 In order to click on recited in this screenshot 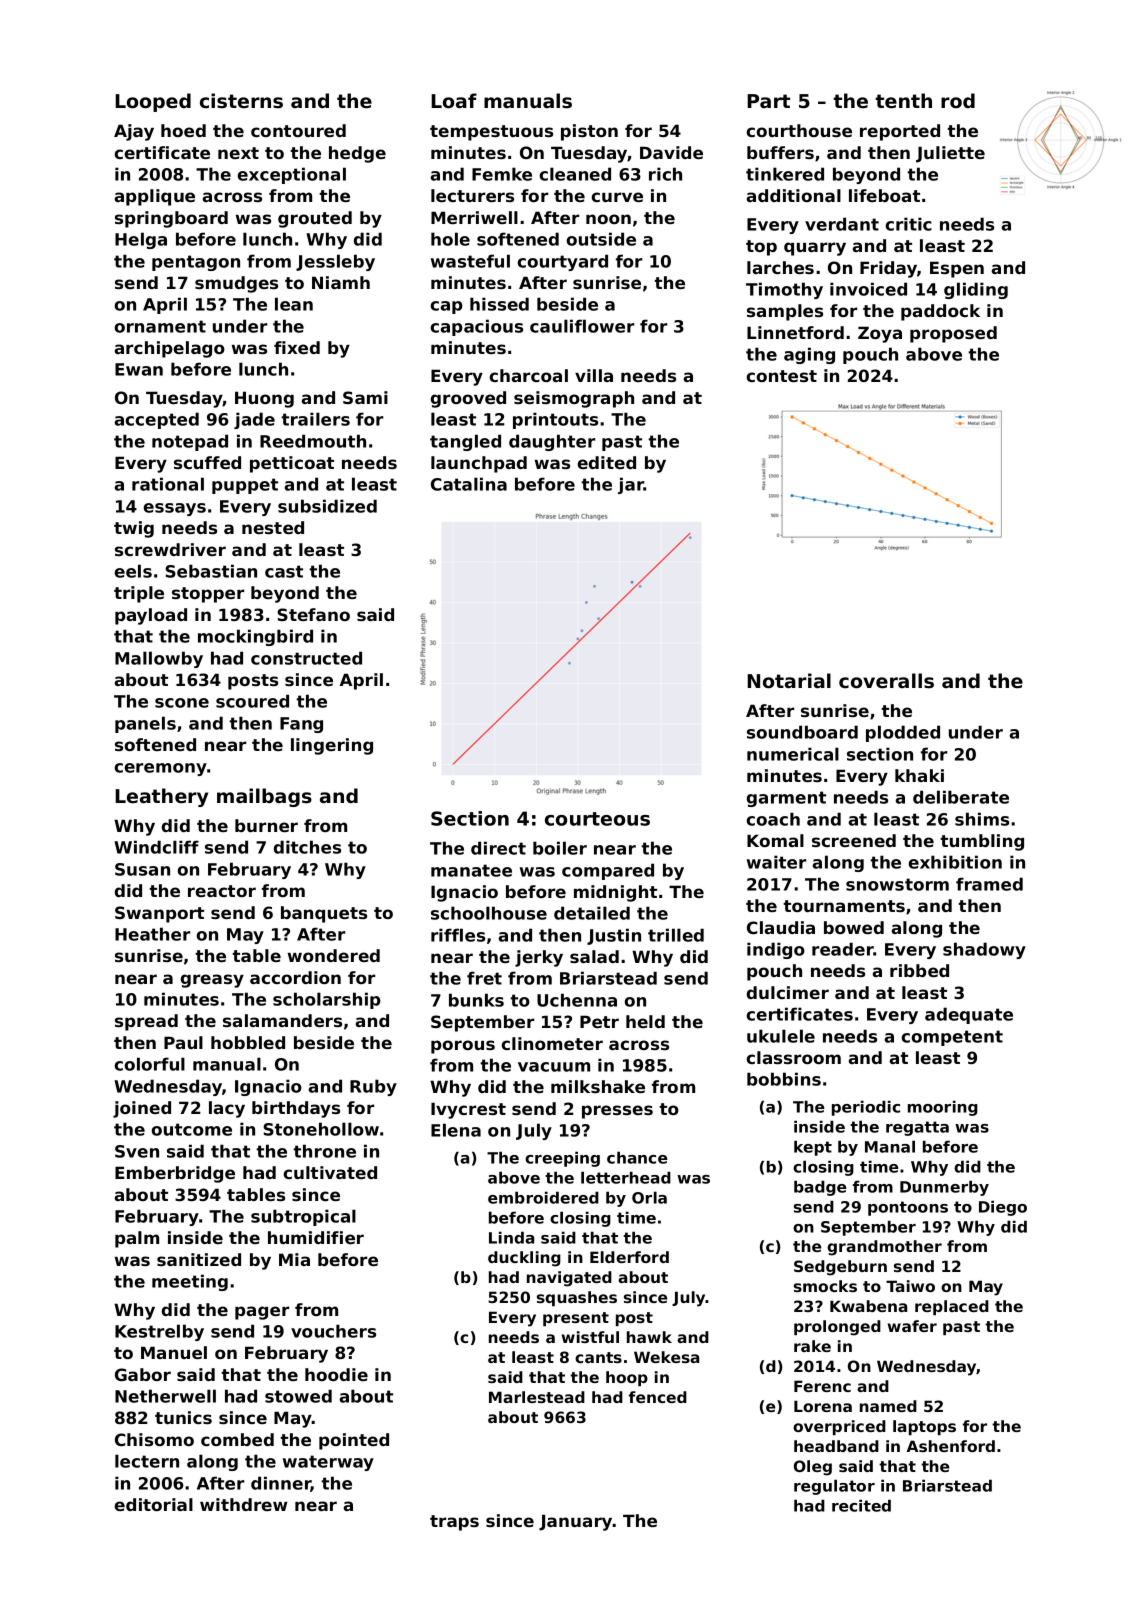, I will do `click(861, 1505)`.
